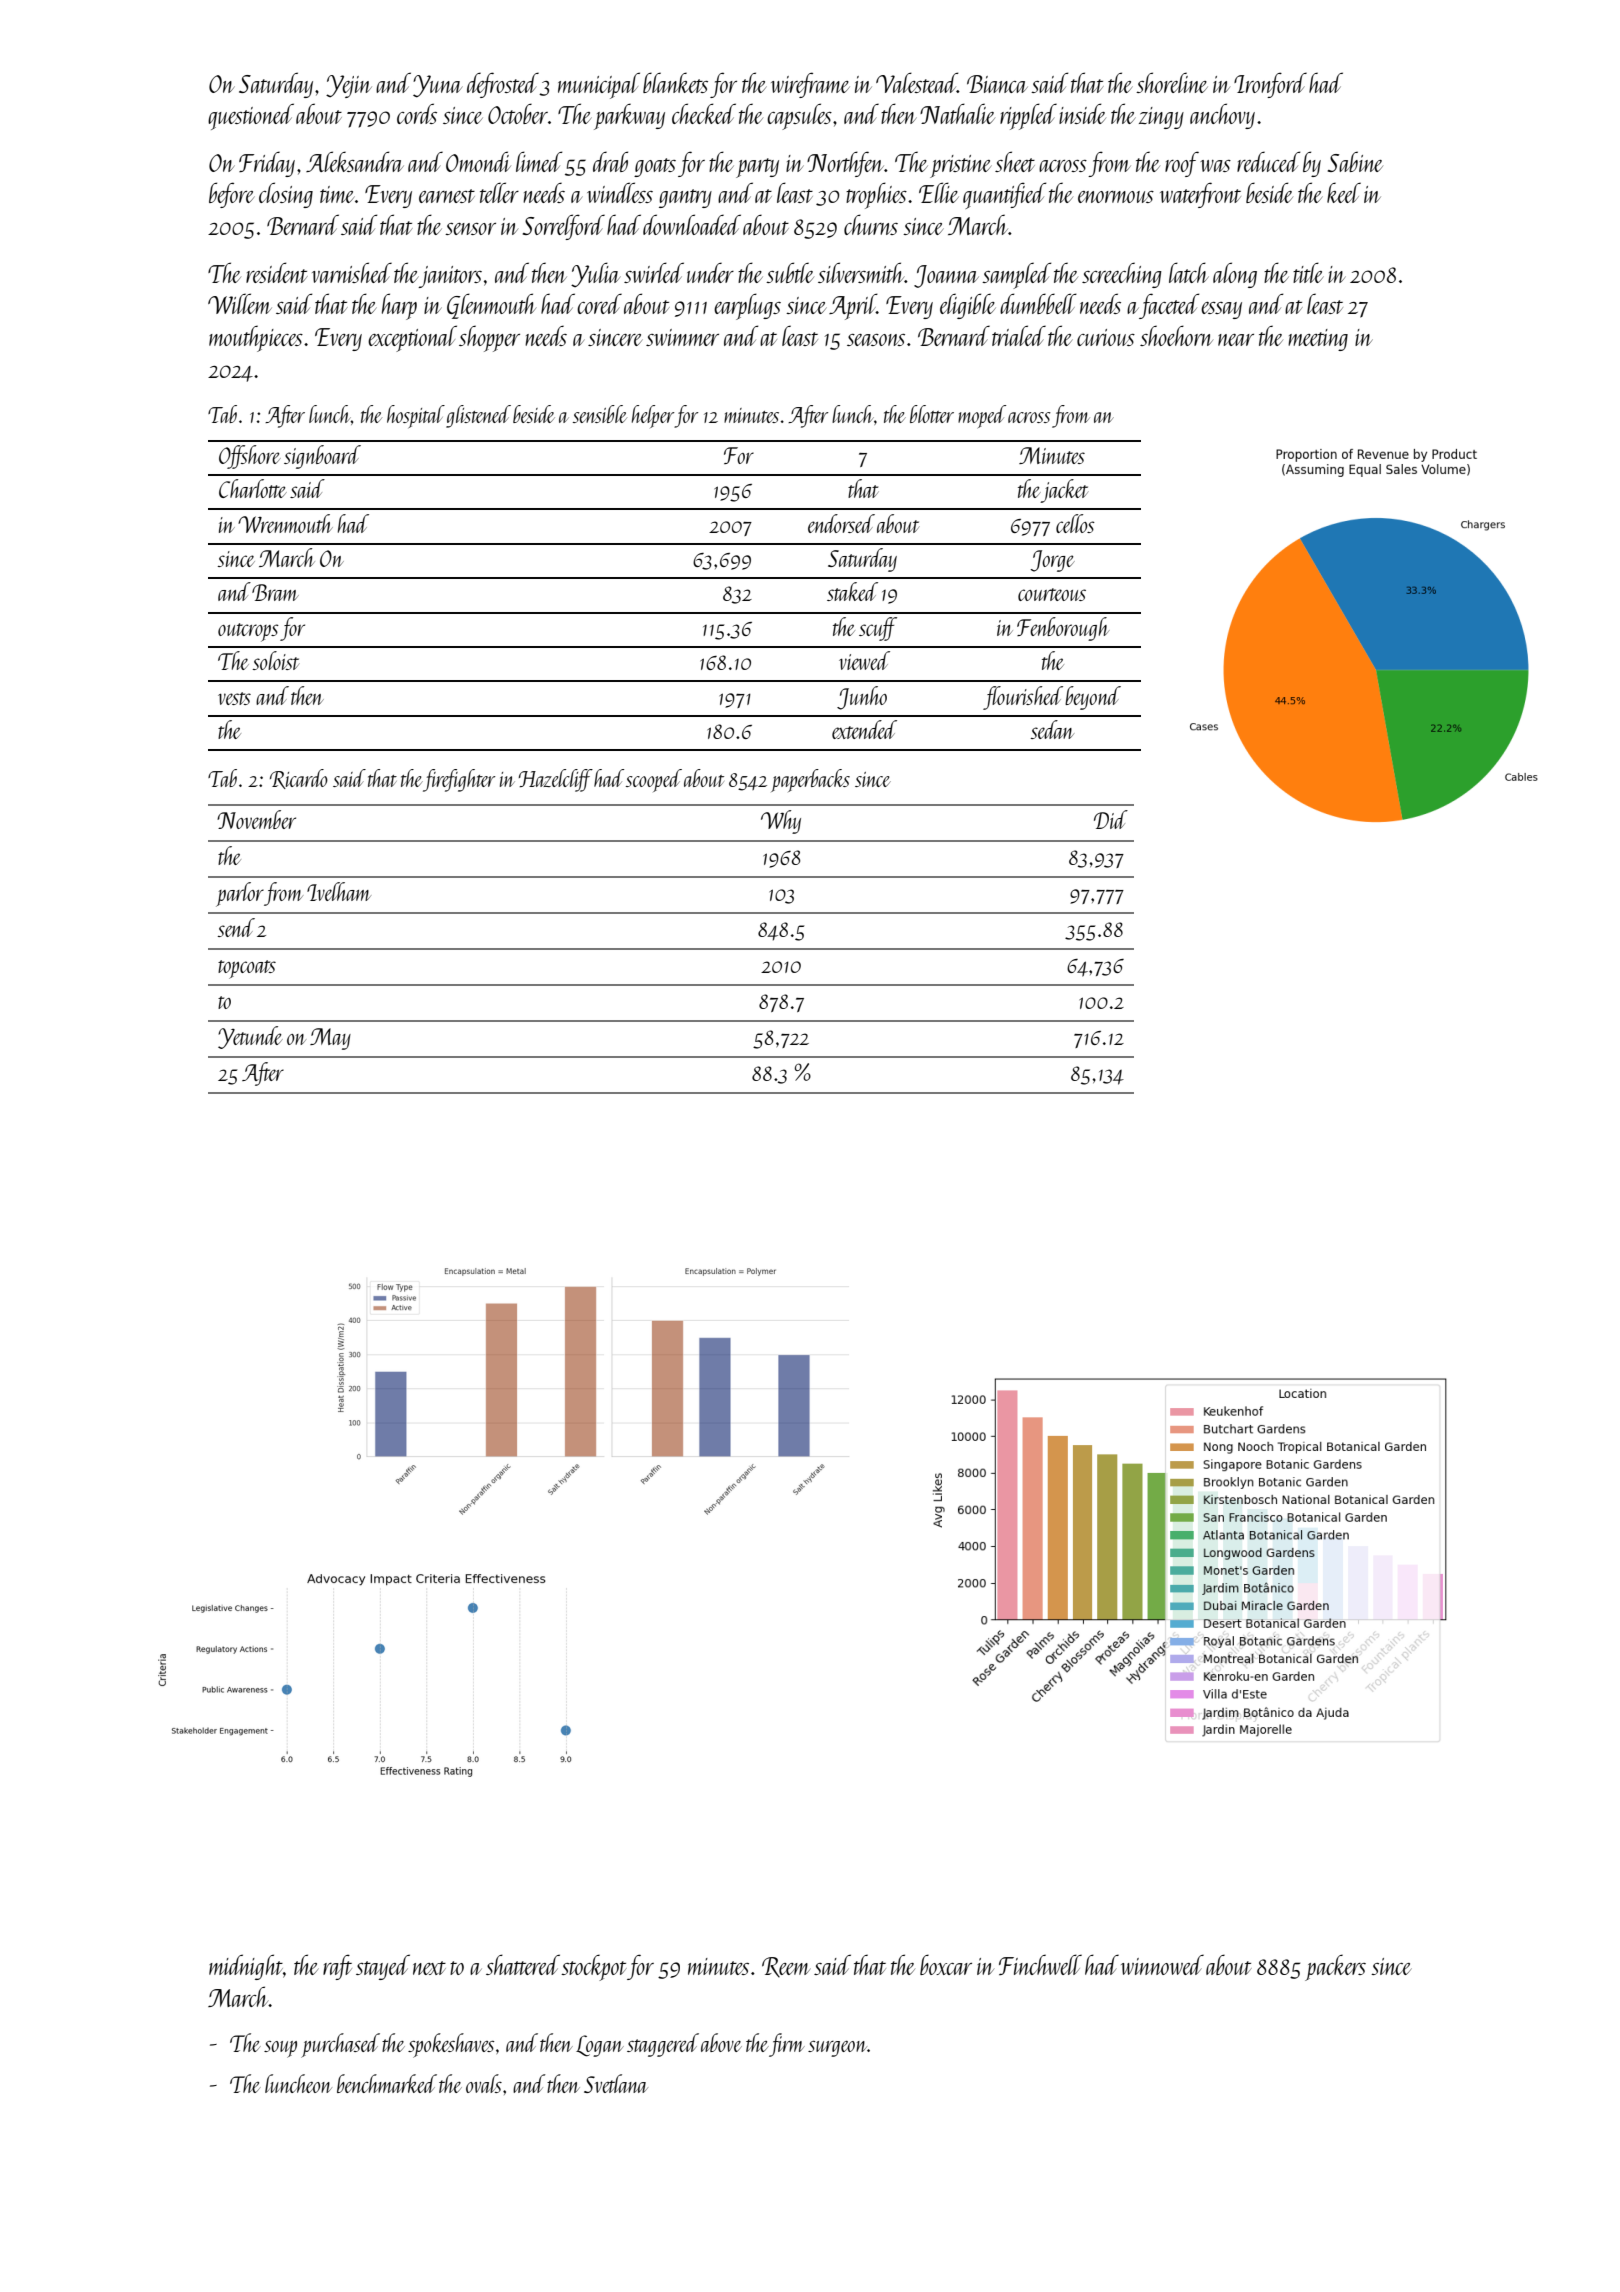 Image resolution: width=1620 pixels, height=2292 pixels. I want to click on vests, so click(234, 698).
